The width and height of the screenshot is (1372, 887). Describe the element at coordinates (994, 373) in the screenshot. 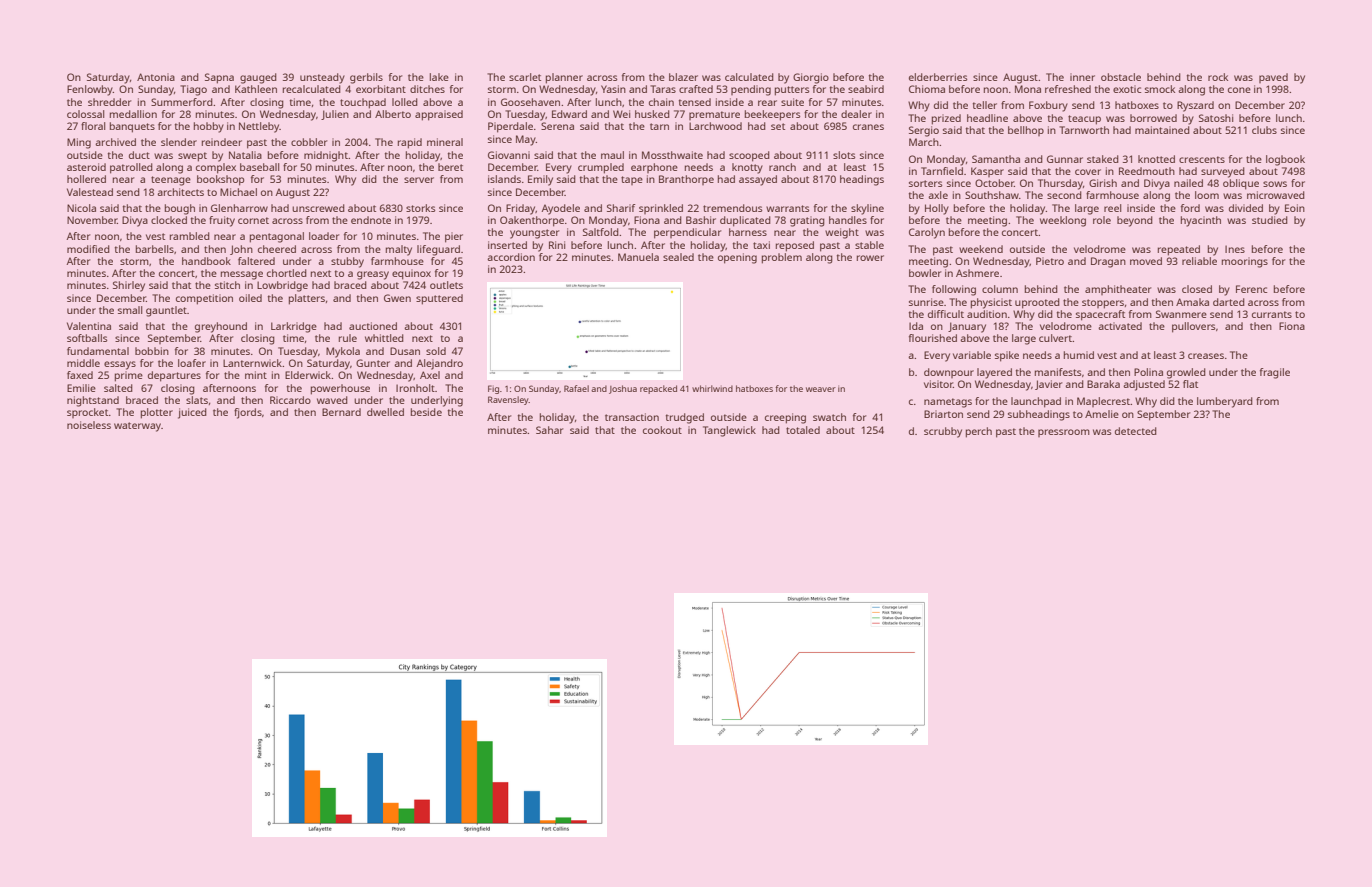

I see `layered` at that location.
